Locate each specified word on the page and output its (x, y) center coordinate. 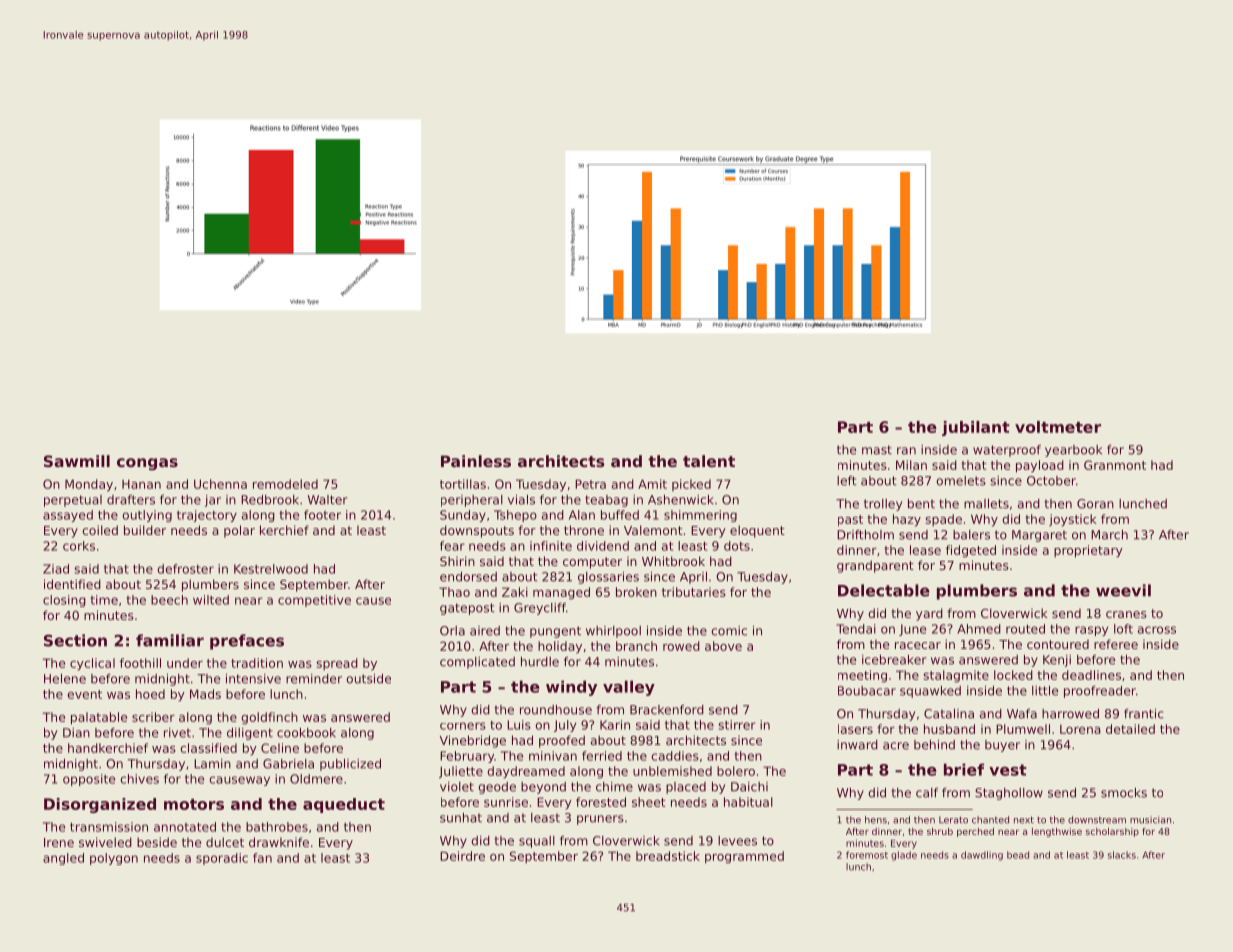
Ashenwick (680, 500)
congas (147, 464)
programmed (744, 857)
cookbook (306, 733)
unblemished (672, 771)
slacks (1122, 855)
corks (79, 546)
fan (262, 858)
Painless (476, 461)
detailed (1130, 729)
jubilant (976, 428)
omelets (961, 481)
